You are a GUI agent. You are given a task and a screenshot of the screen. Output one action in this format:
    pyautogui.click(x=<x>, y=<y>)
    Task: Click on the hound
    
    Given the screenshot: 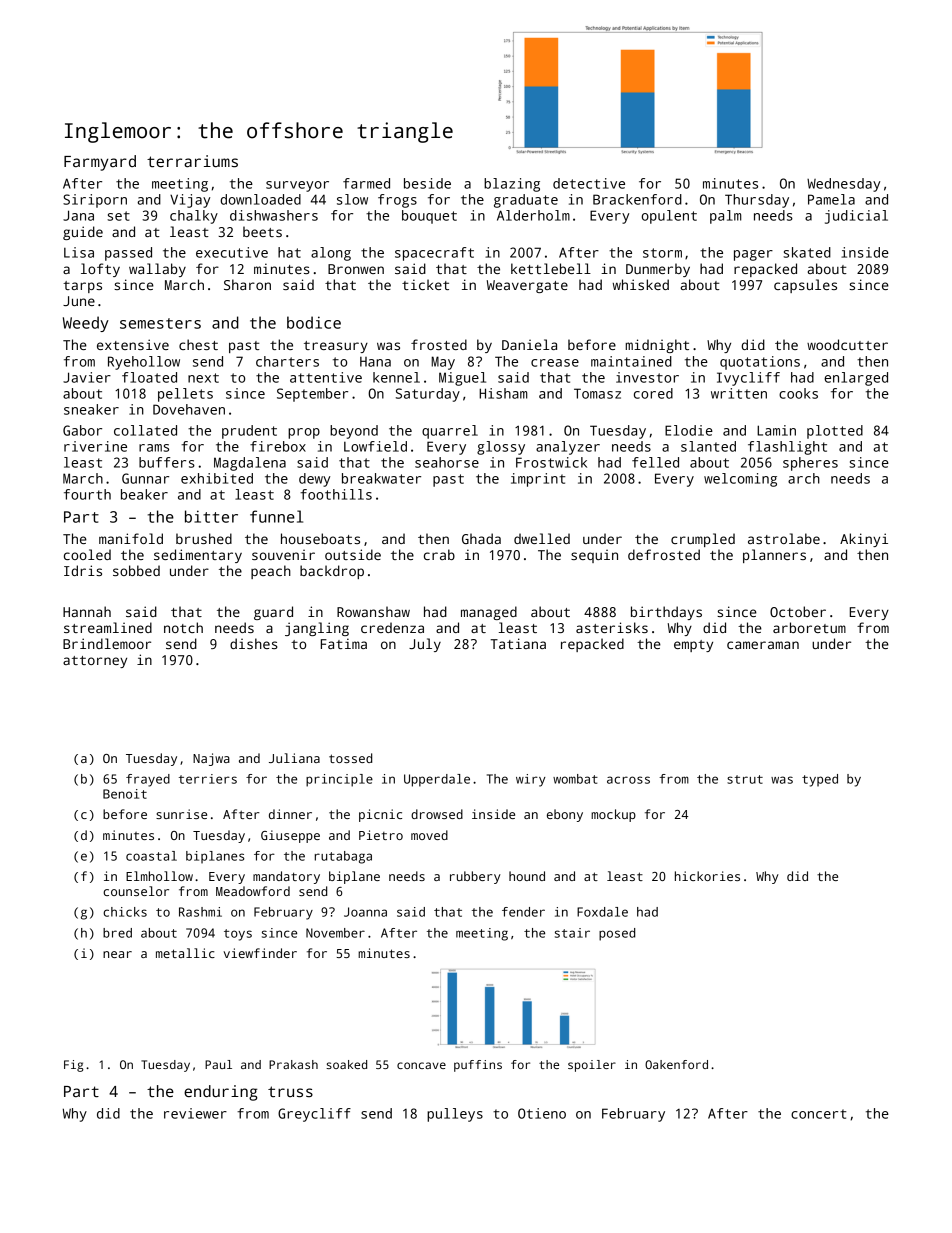 What is the action you would take?
    pyautogui.click(x=527, y=876)
